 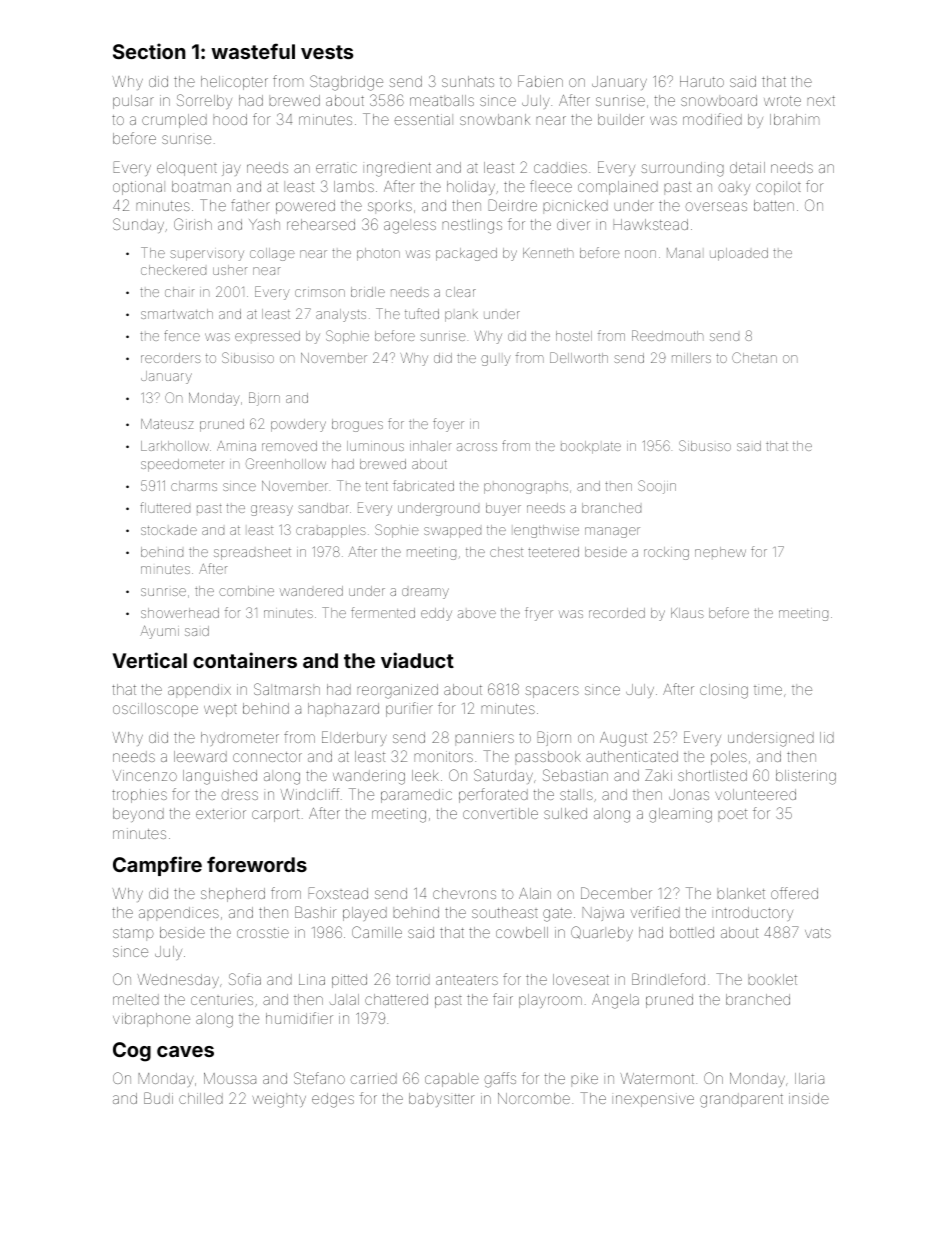 What do you see at coordinates (657, 487) in the document?
I see `Soojin` at bounding box center [657, 487].
